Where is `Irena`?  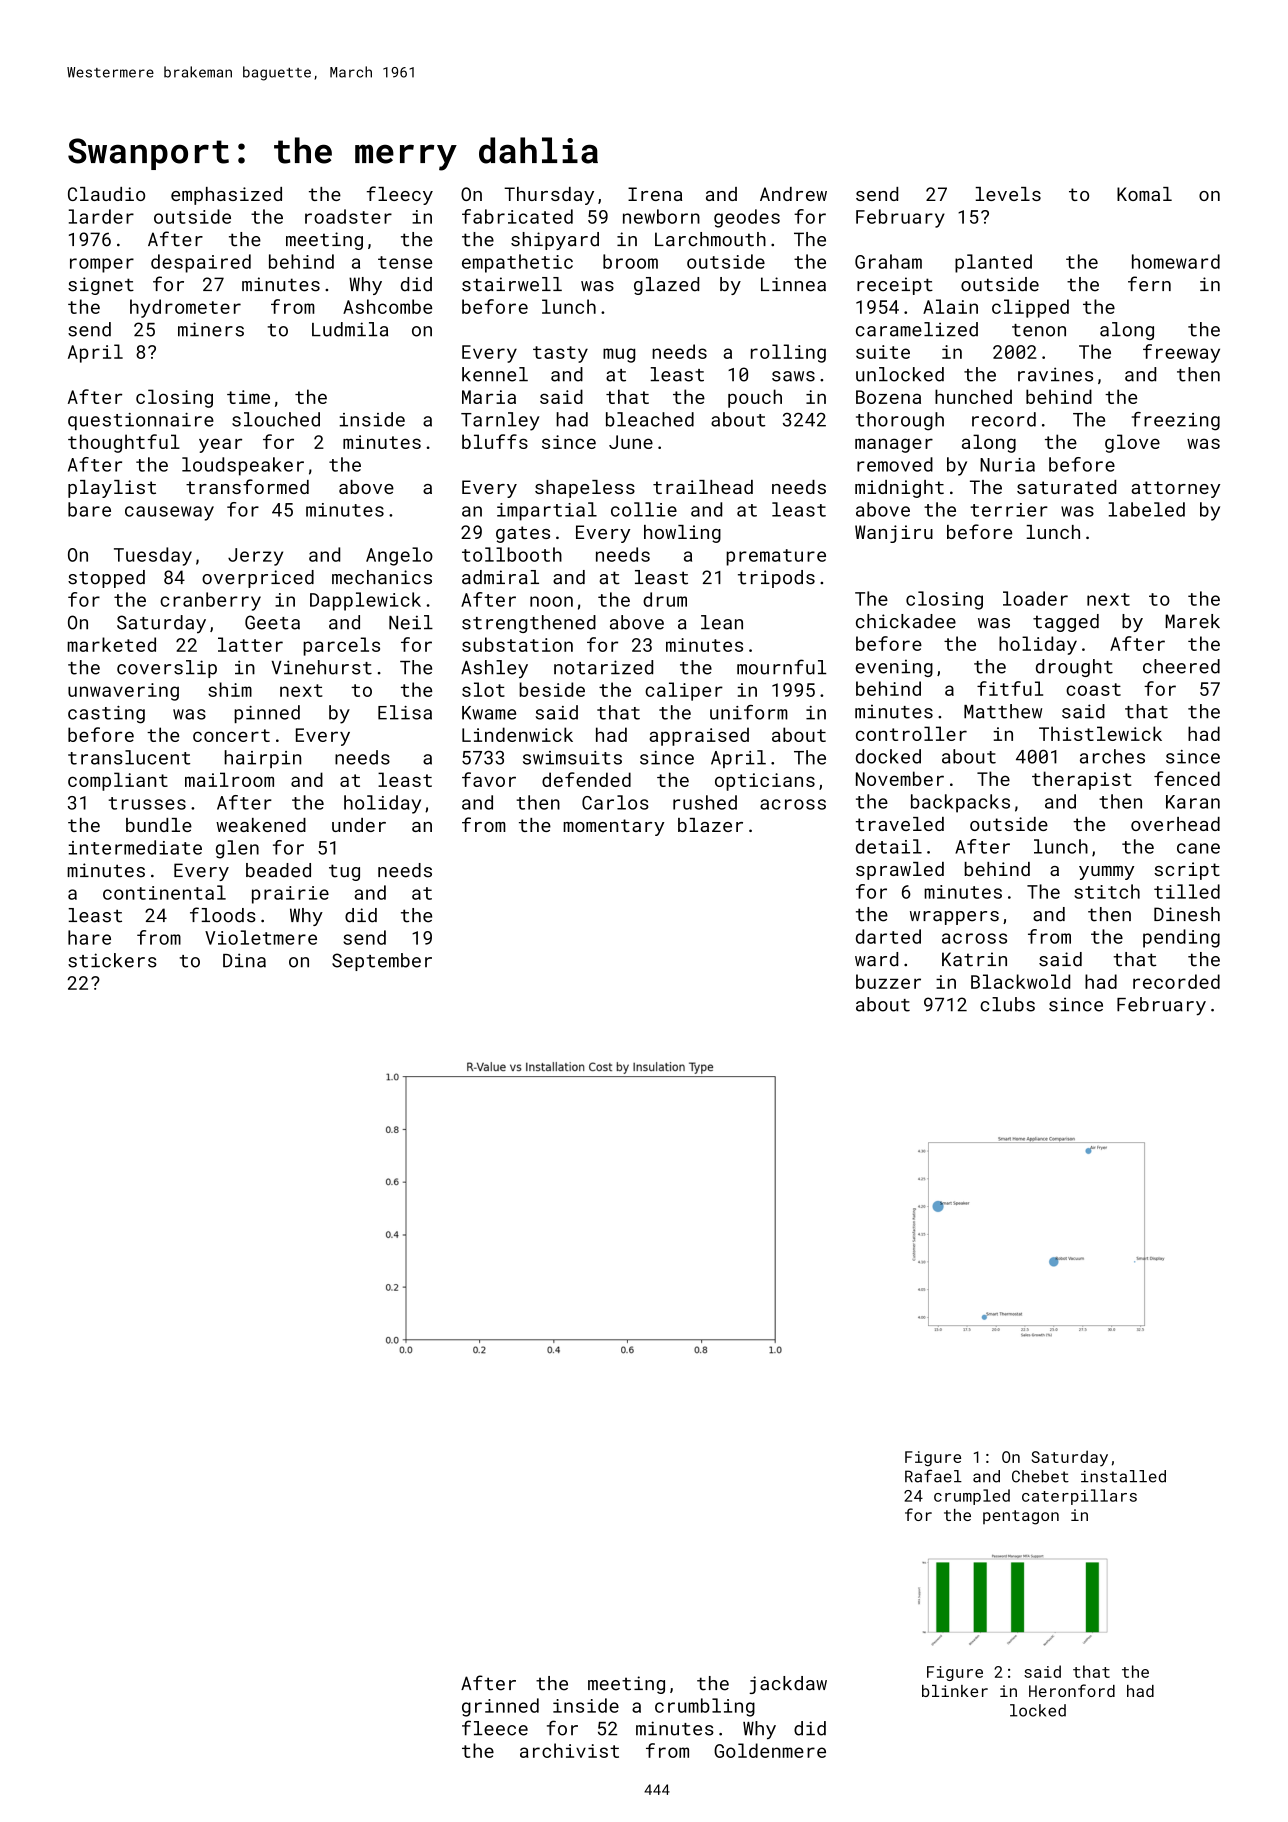
Irena is located at coordinates (655, 194).
